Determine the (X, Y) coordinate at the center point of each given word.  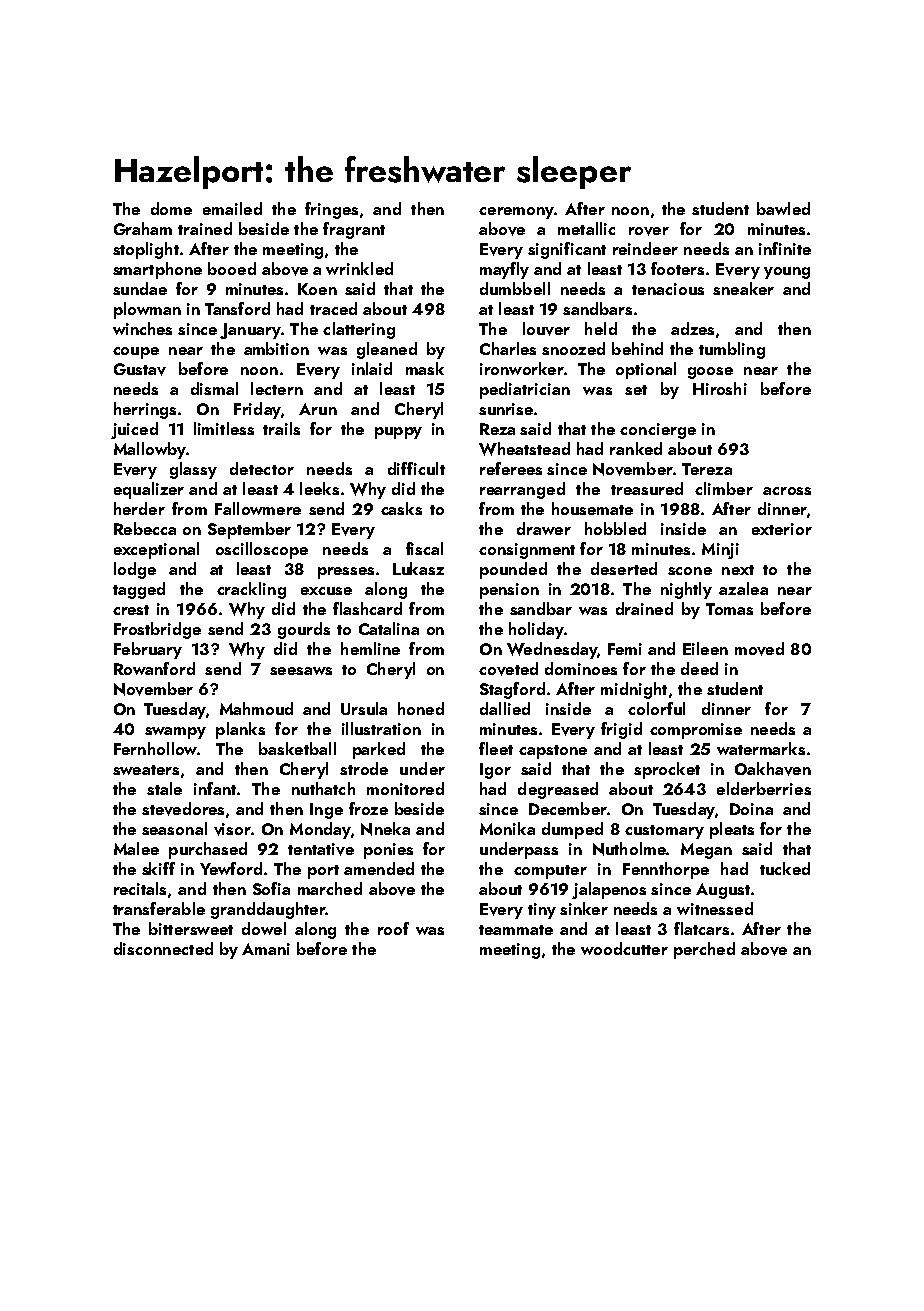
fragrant (354, 230)
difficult (416, 468)
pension (509, 591)
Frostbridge (157, 630)
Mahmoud (256, 708)
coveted (508, 669)
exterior (782, 529)
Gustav (140, 369)
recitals (140, 888)
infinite (785, 248)
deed (699, 668)
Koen (317, 289)
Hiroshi (720, 388)
